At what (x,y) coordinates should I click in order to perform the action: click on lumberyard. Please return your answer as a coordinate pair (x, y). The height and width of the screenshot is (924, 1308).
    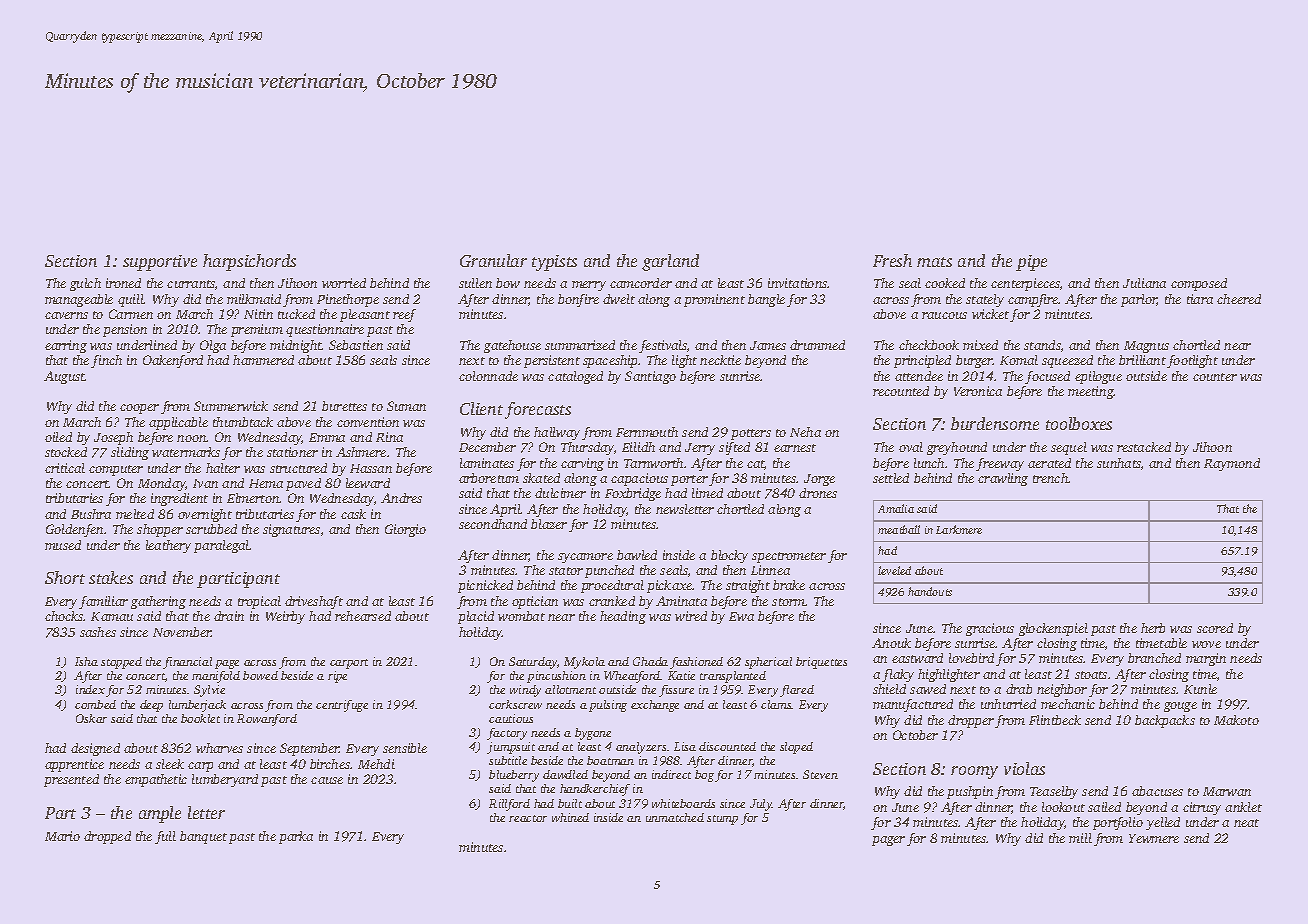
    Looking at the image, I should click on (225, 780).
